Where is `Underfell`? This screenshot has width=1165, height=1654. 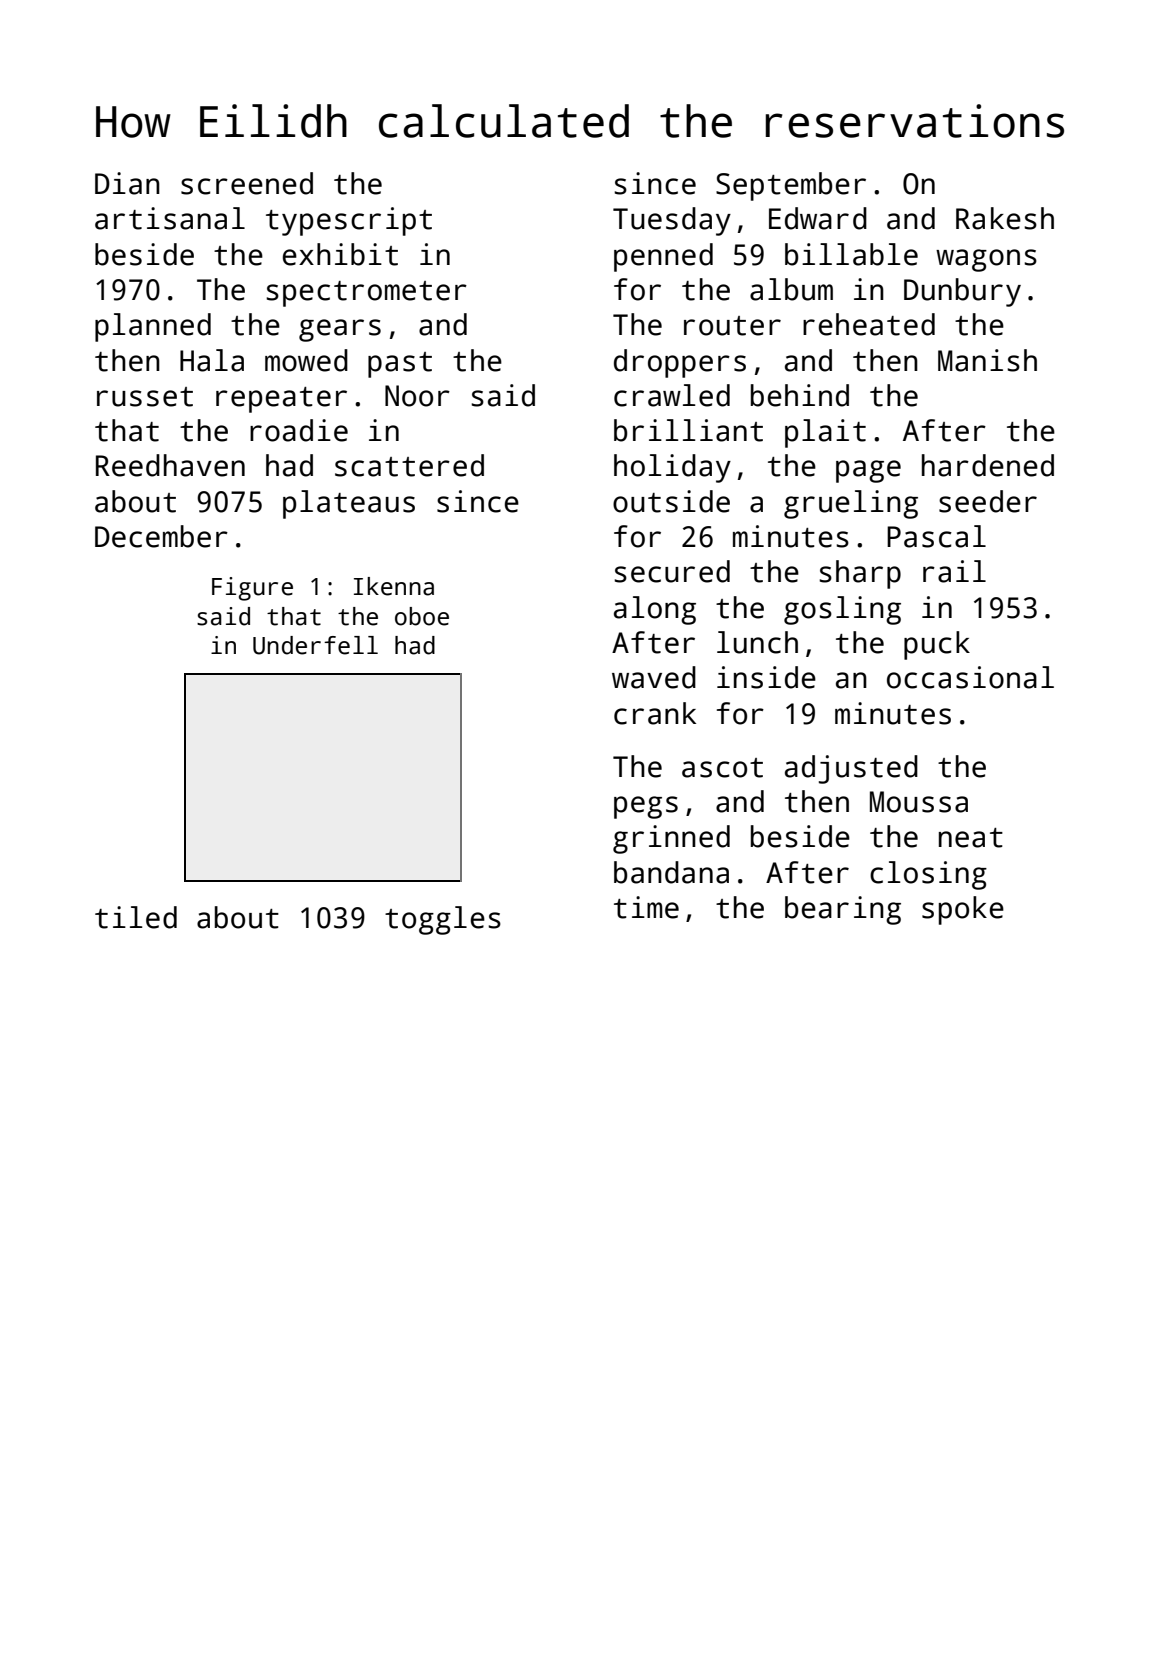
Underfell is located at coordinates (315, 645).
